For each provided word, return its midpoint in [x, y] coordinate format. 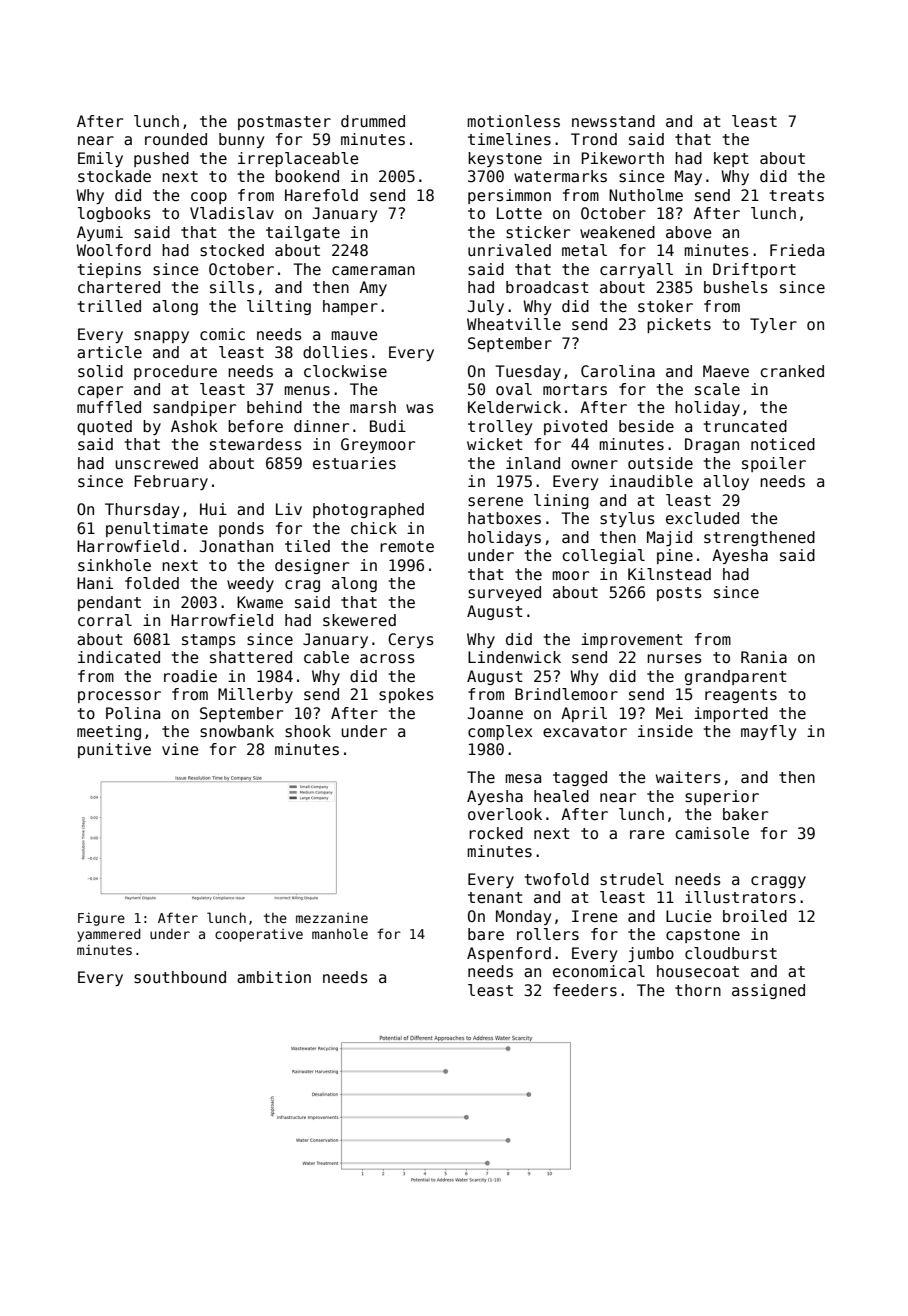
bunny [241, 140]
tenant [495, 897]
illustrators [740, 897]
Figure [101, 919]
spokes [406, 695]
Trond [594, 139]
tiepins [109, 270]
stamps [209, 641]
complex [500, 732]
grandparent [736, 677]
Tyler [773, 325]
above [689, 232]
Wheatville [514, 324]
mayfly [768, 732]
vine [180, 749]
